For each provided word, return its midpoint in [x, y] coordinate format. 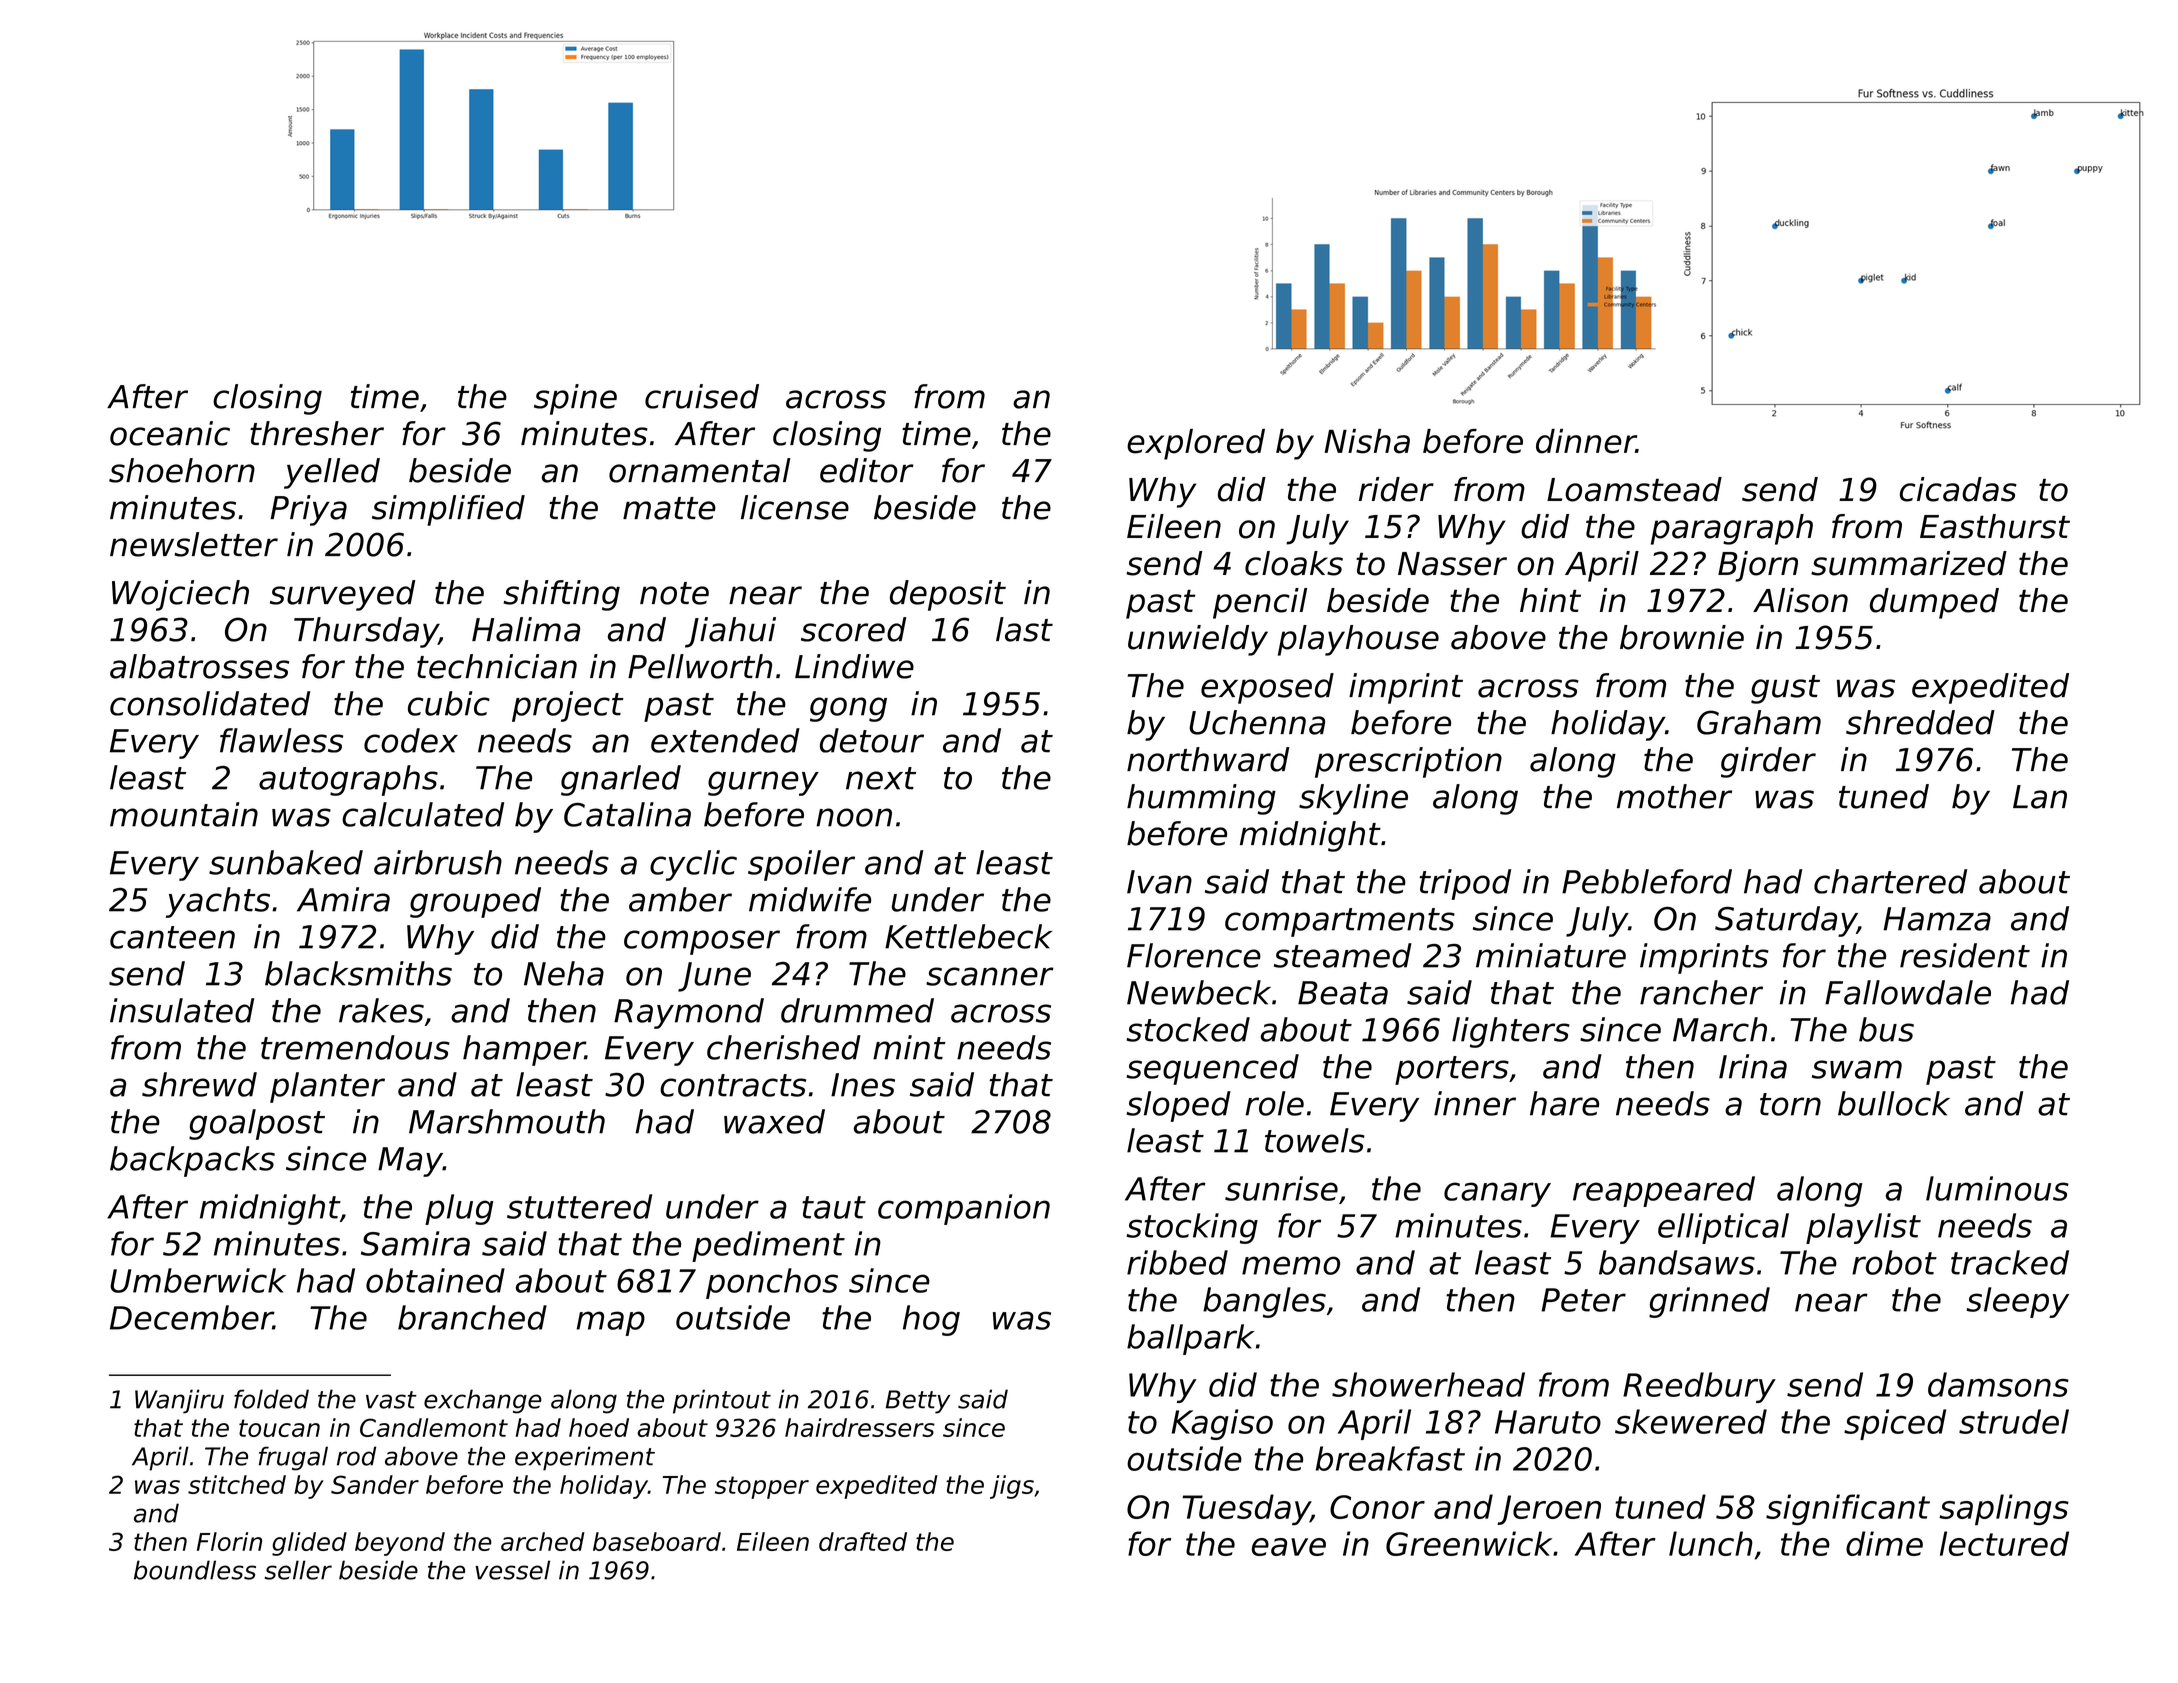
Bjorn [1758, 566]
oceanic [170, 433]
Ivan [1159, 882]
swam [1857, 1069]
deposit [948, 595]
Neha [564, 973]
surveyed [342, 595]
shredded [1920, 722]
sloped [1179, 1106]
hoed [599, 1427]
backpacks [192, 1161]
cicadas [1958, 489]
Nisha [1367, 441]
